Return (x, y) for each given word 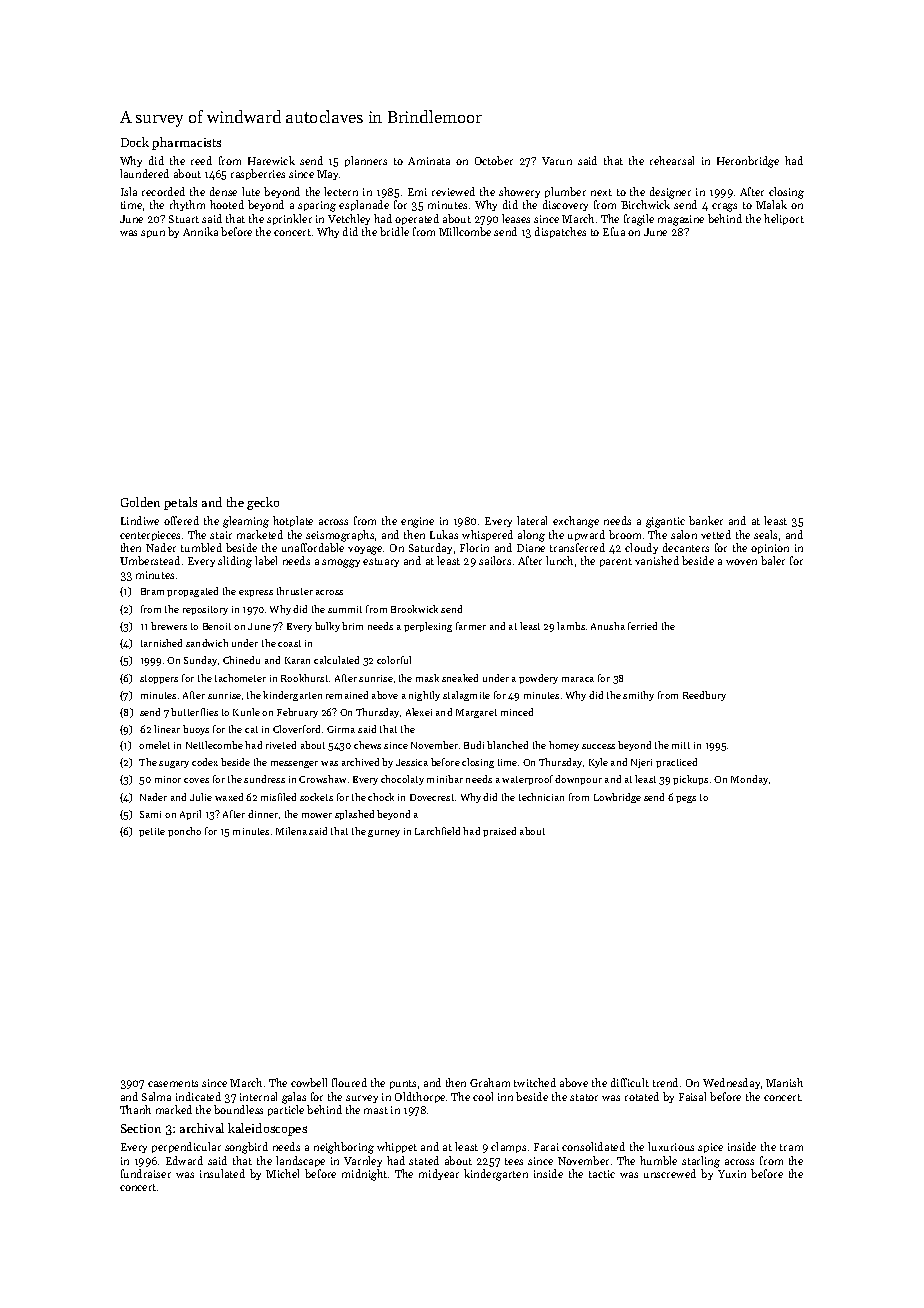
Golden (140, 502)
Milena (291, 831)
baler (773, 560)
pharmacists (186, 143)
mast (376, 1110)
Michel (282, 1173)
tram (791, 1147)
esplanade (364, 205)
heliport (784, 219)
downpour (578, 780)
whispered (487, 535)
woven (741, 562)
